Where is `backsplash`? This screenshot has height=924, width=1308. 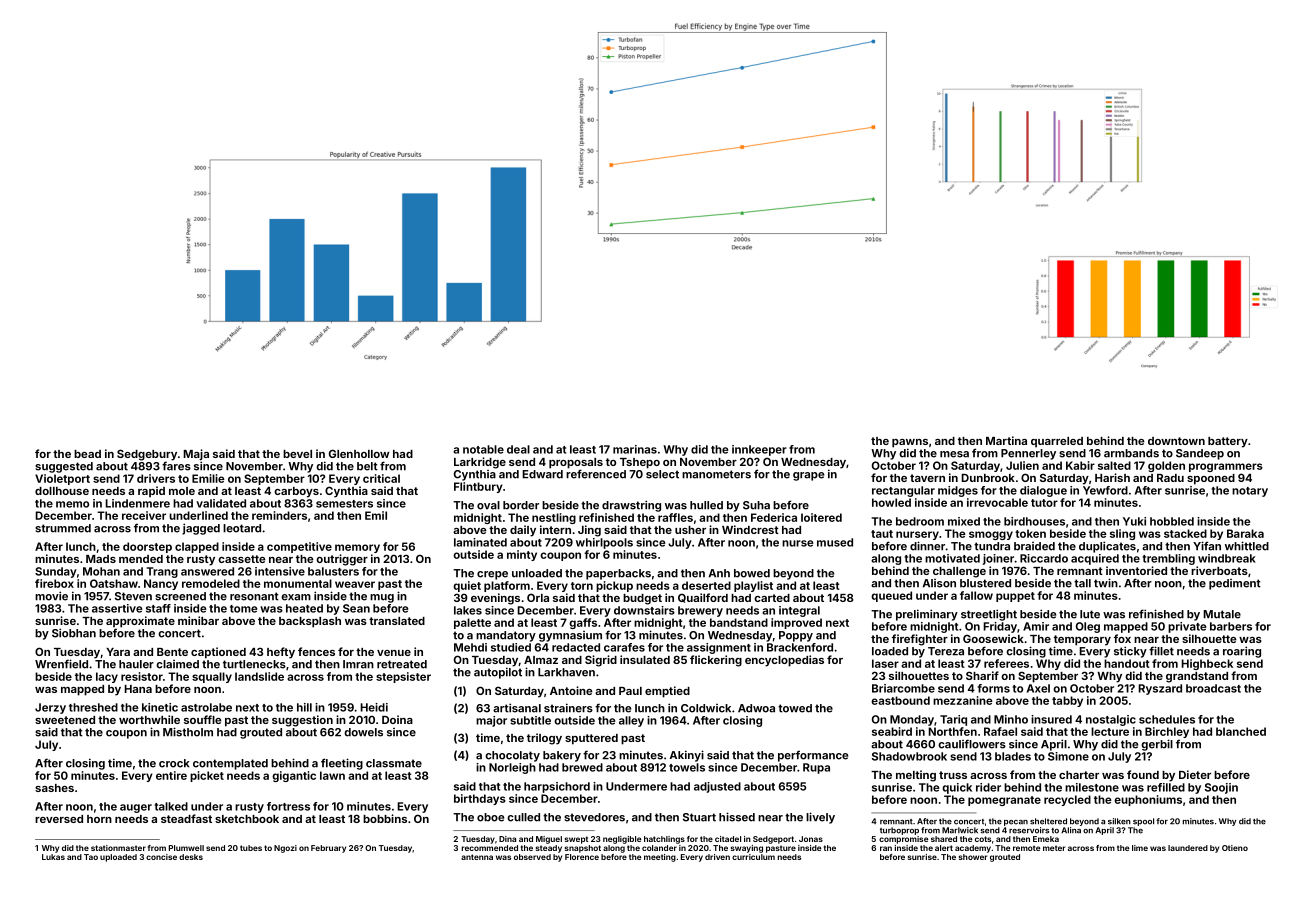 backsplash is located at coordinates (310, 622).
